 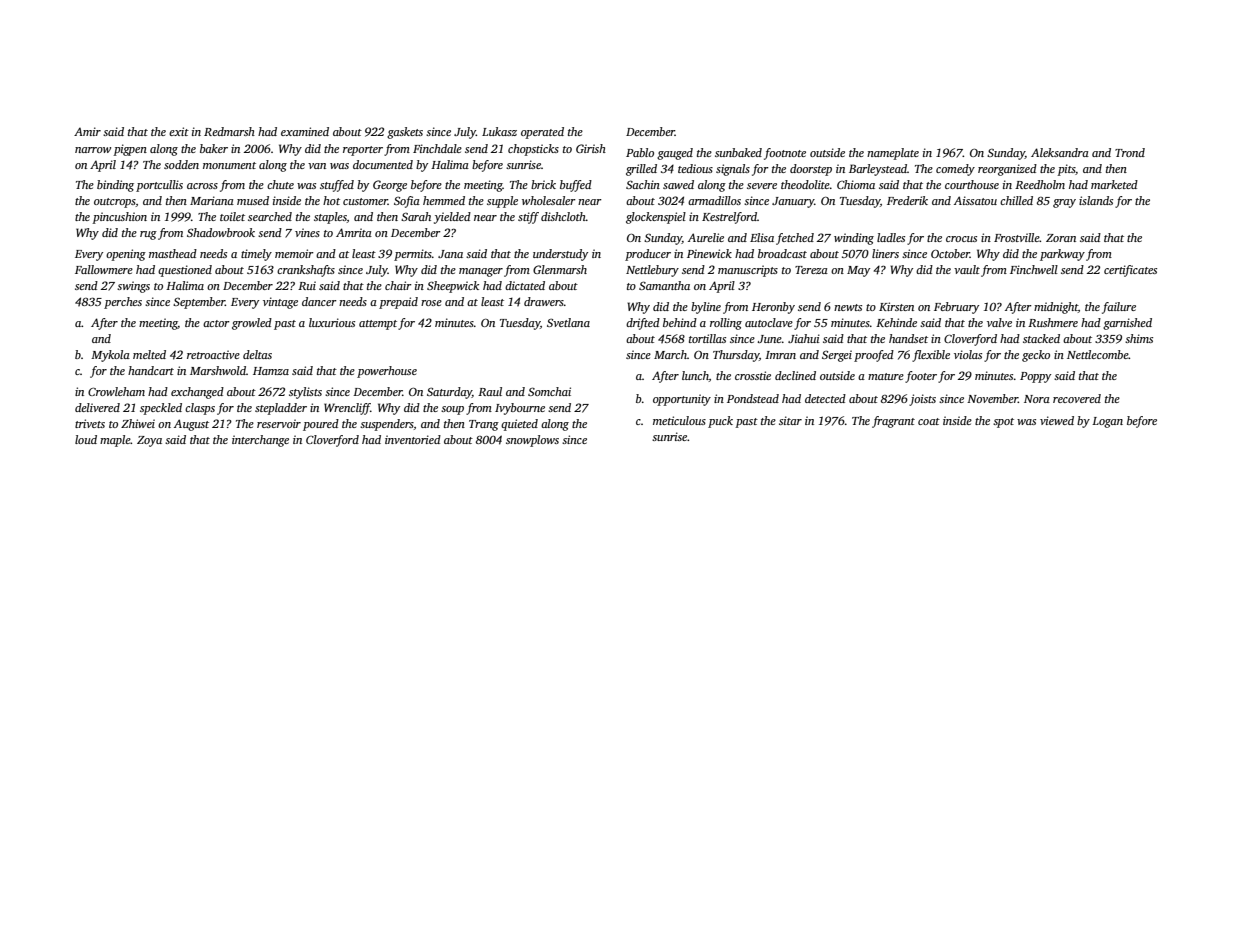 I want to click on Frederik, so click(x=907, y=200).
